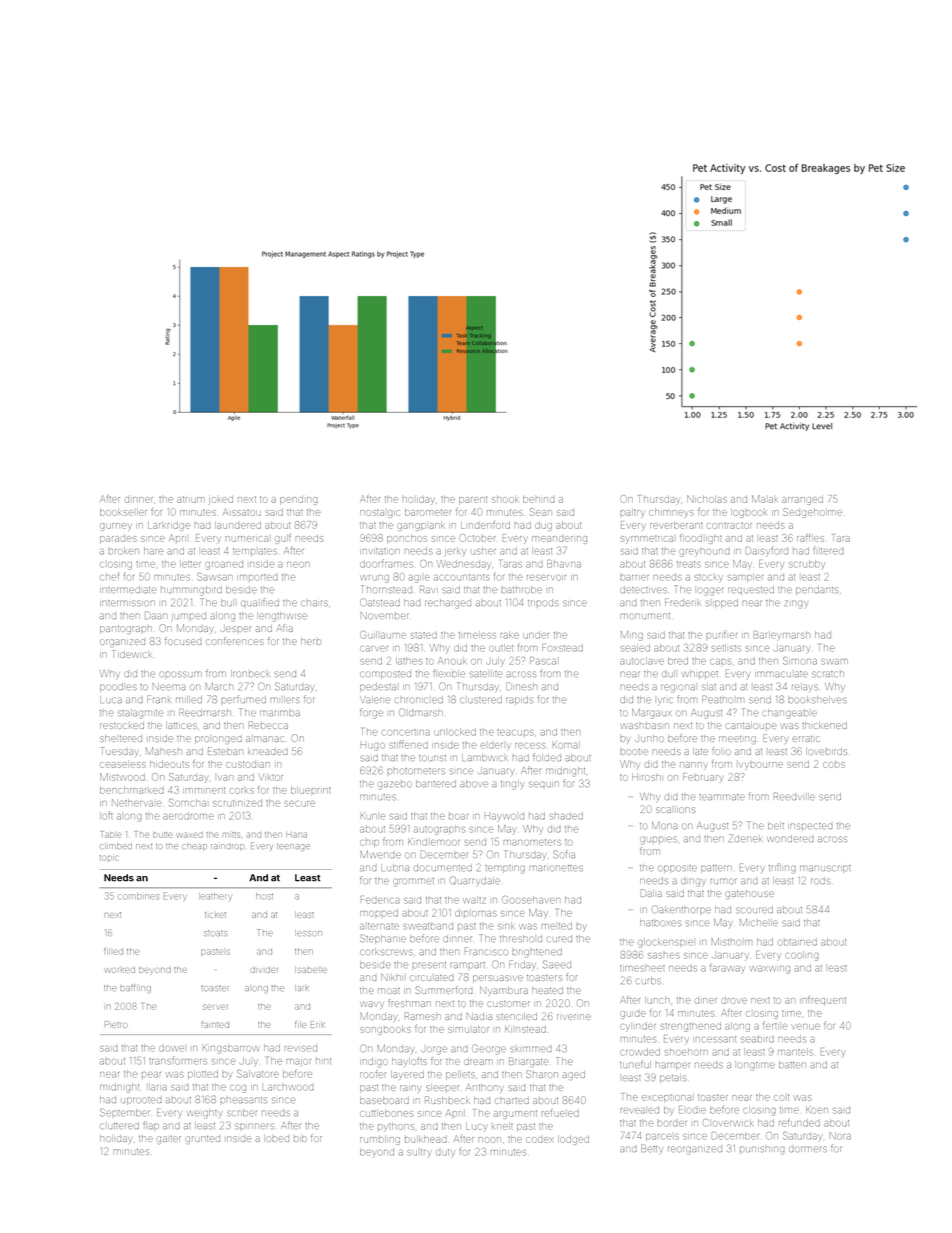 The width and height of the screenshot is (952, 1233). What do you see at coordinates (782, 868) in the screenshot?
I see `trifling` at bounding box center [782, 868].
